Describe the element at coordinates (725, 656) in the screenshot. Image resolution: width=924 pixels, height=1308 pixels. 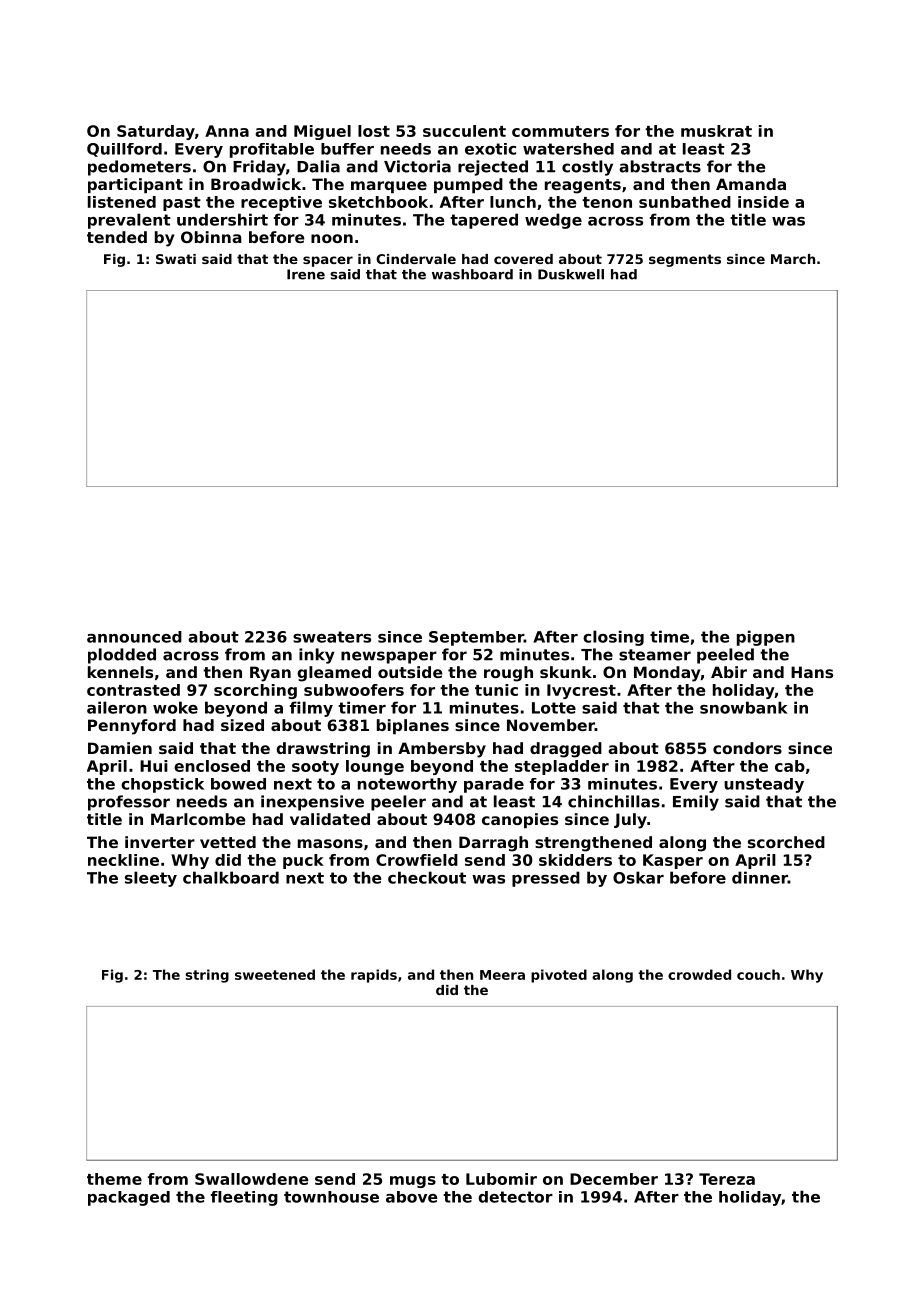
I see `peeled` at that location.
